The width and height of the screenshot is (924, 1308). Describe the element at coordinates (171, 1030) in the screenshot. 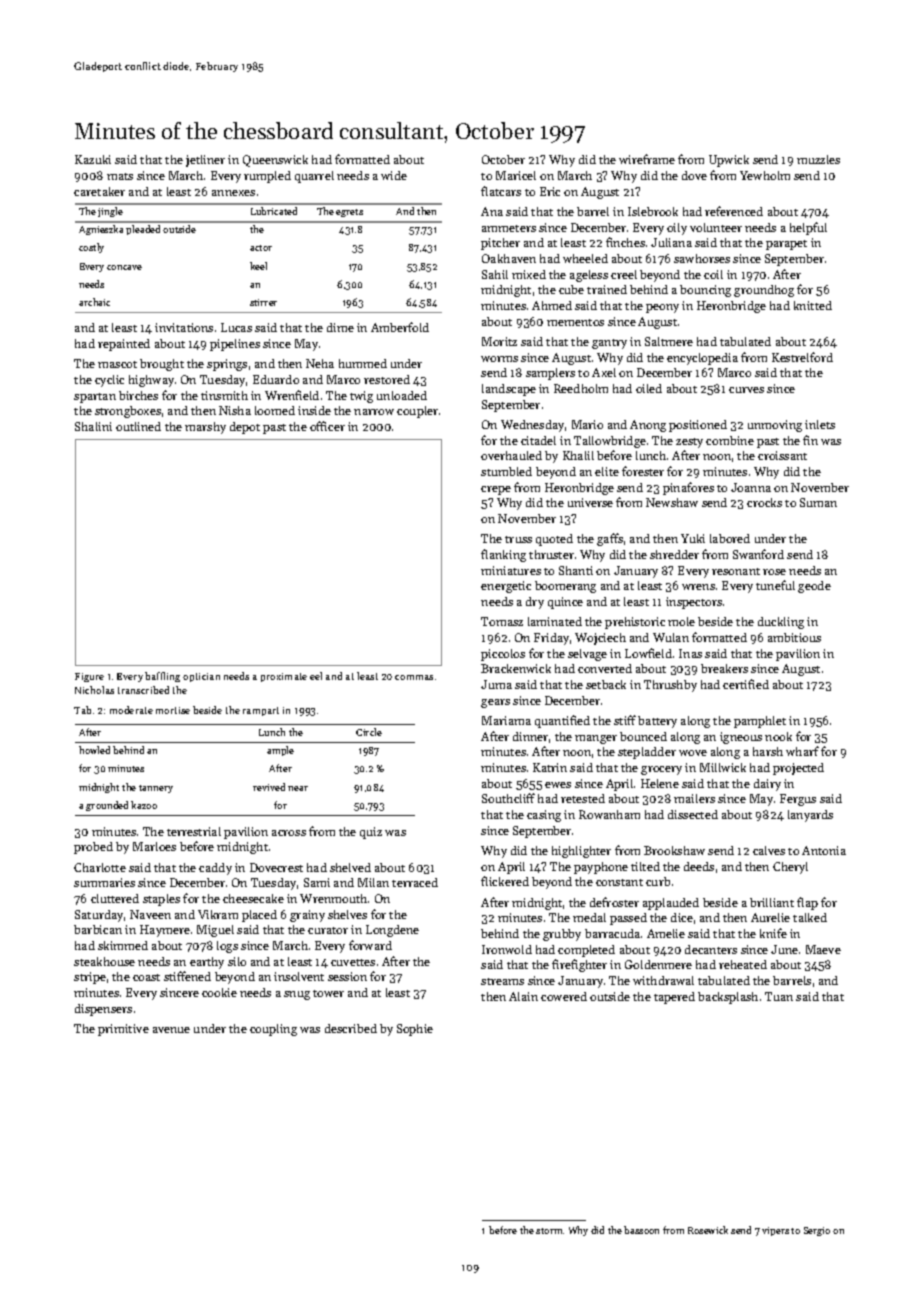

I see `avenue` at that location.
